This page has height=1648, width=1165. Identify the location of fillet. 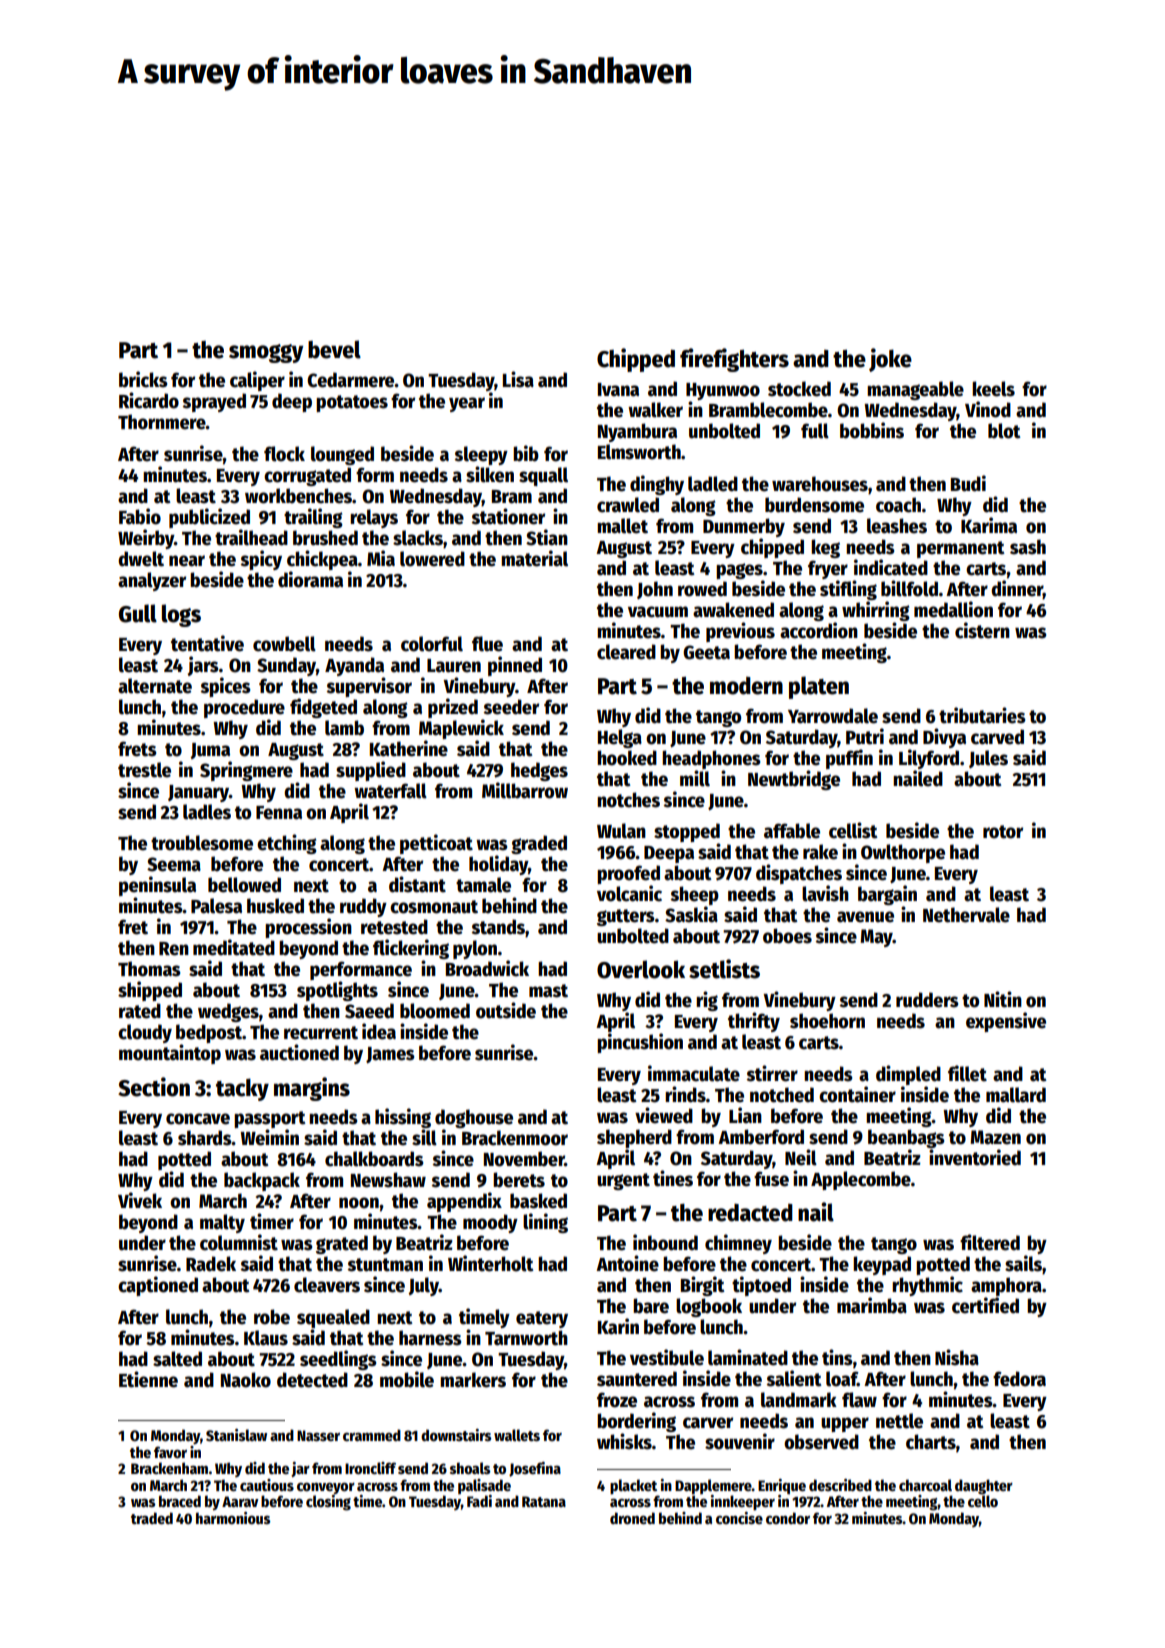
(967, 1073).
